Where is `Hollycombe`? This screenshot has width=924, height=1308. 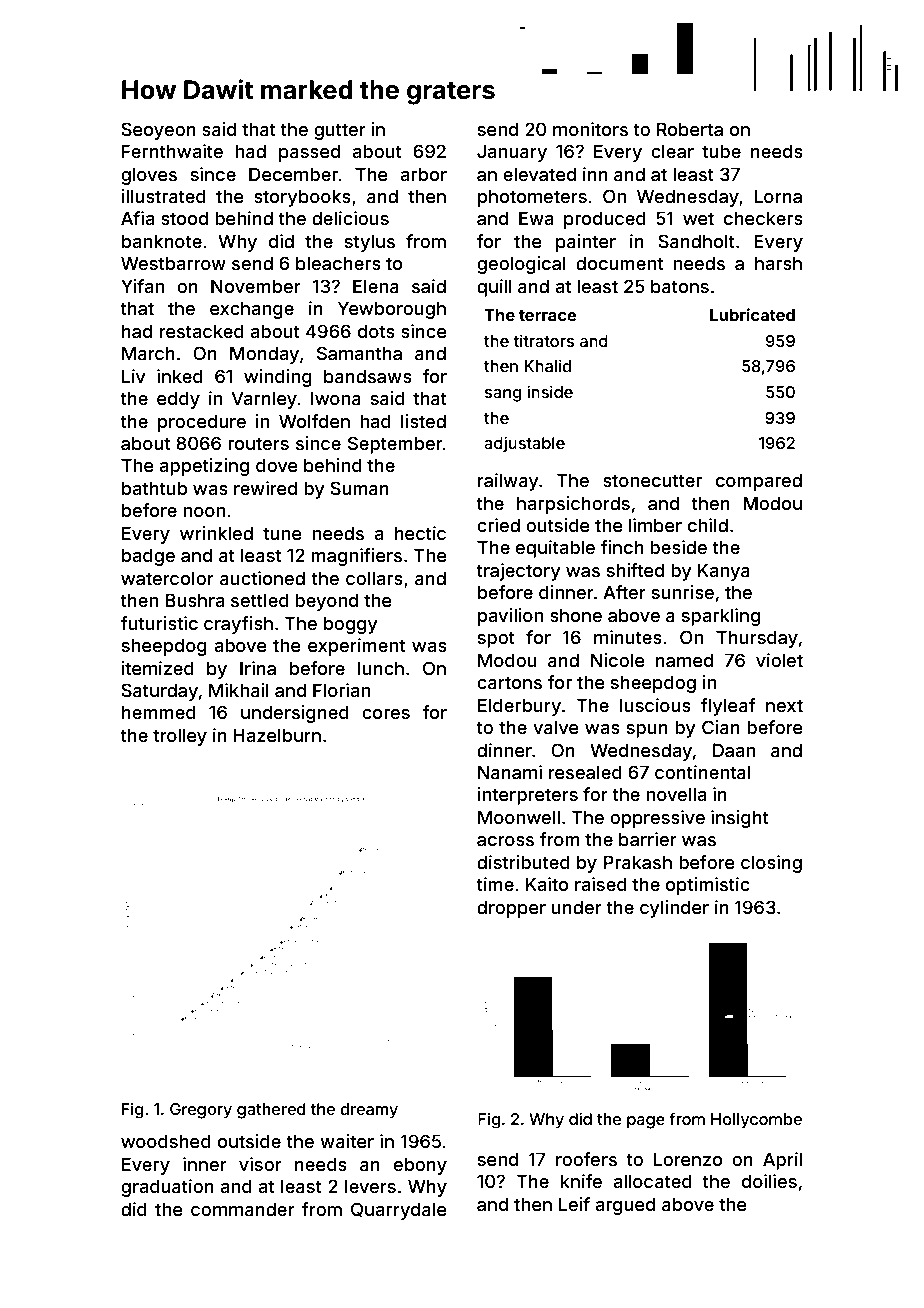
Hollycombe is located at coordinates (756, 1121).
